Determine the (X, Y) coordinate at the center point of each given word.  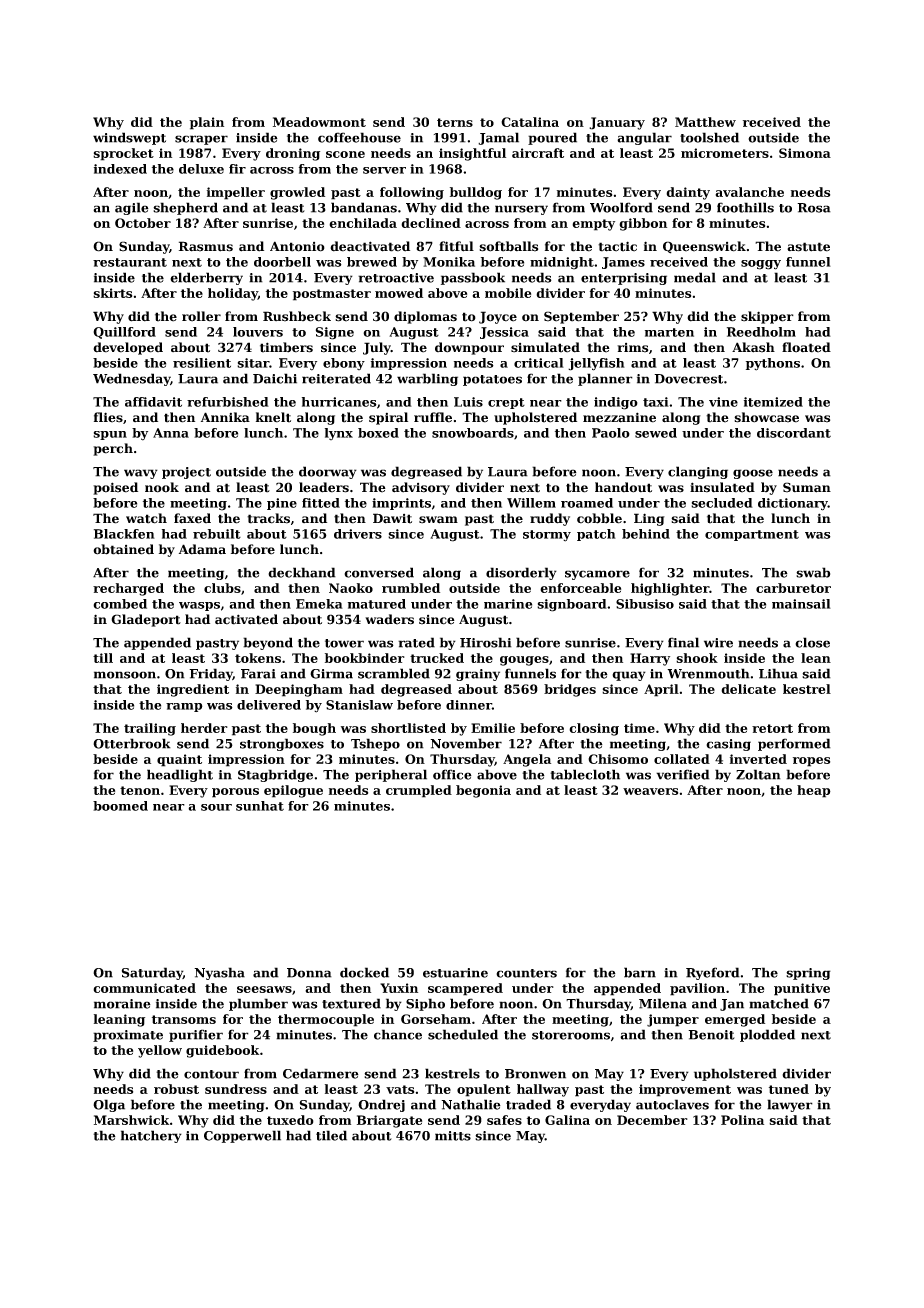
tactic (617, 246)
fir (237, 169)
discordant (794, 433)
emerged (735, 1020)
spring (808, 974)
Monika (449, 262)
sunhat (260, 806)
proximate (128, 1036)
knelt (273, 417)
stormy (547, 536)
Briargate (389, 1121)
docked (364, 972)
